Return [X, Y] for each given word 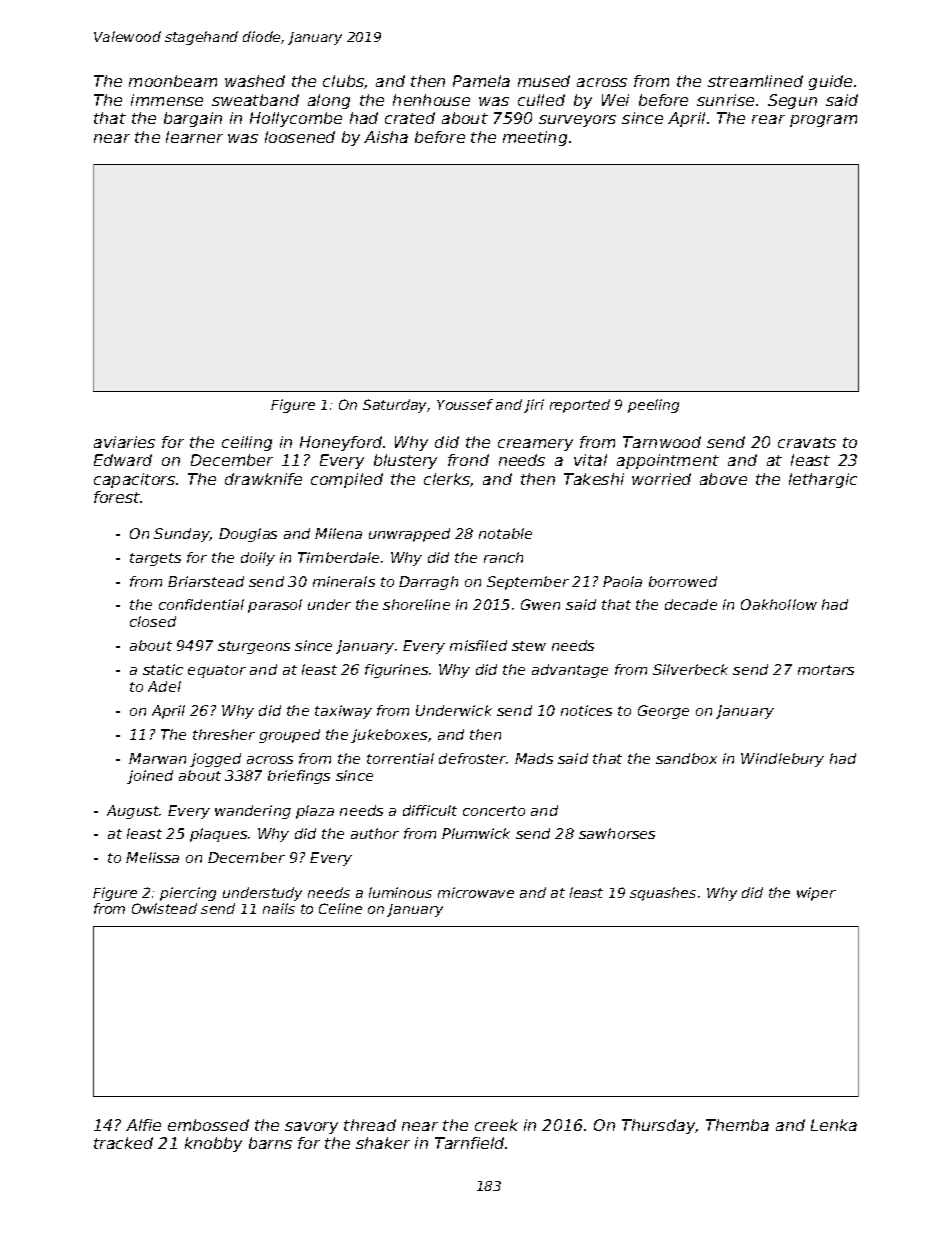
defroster [473, 758]
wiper [816, 894]
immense [167, 100]
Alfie [143, 1125]
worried [661, 479]
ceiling [247, 443]
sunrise [725, 100]
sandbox [686, 758]
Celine [340, 908]
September [528, 583]
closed [153, 621]
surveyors [577, 121]
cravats [807, 442]
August [133, 812]
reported [580, 406]
